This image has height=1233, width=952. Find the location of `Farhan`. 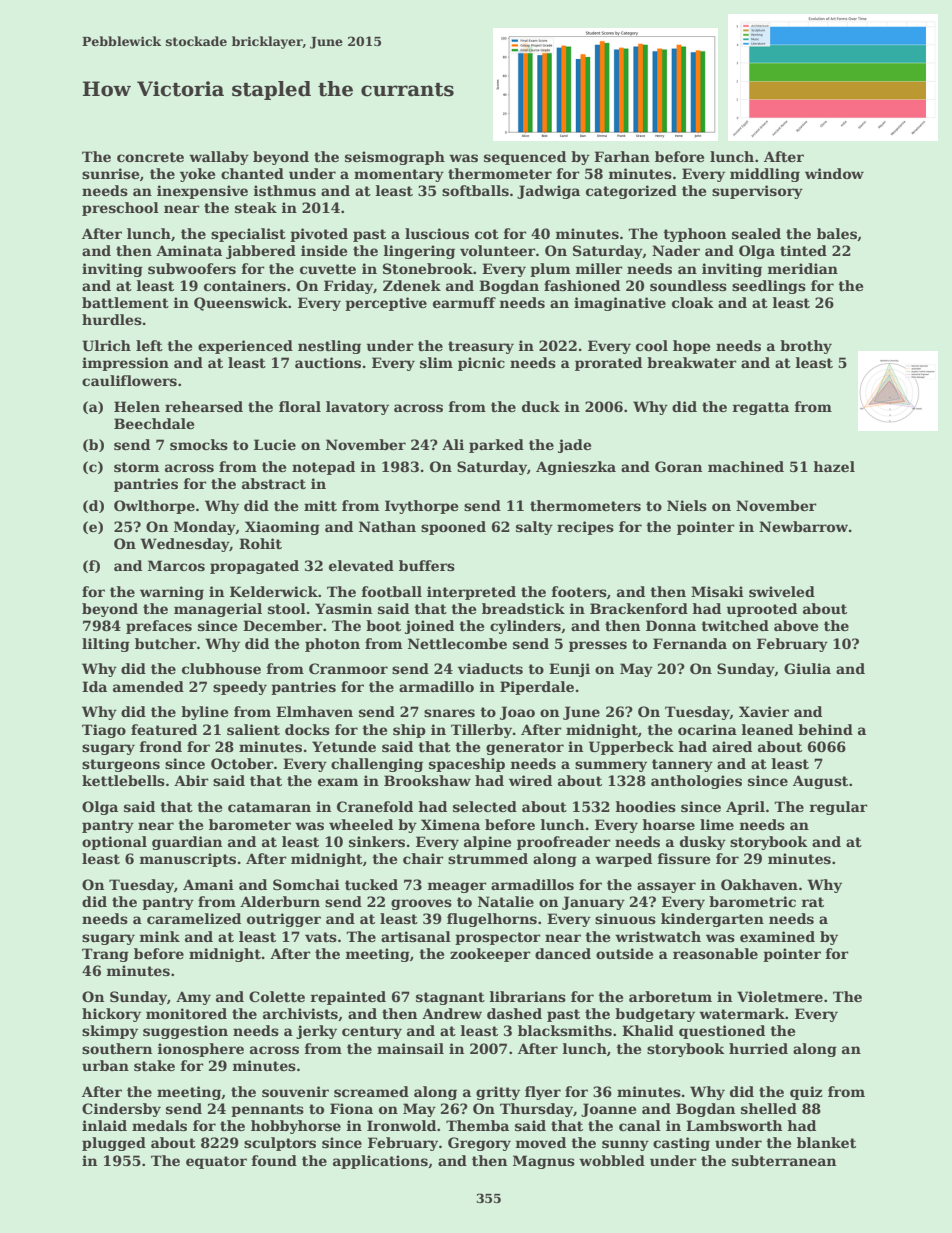

Farhan is located at coordinates (622, 156).
